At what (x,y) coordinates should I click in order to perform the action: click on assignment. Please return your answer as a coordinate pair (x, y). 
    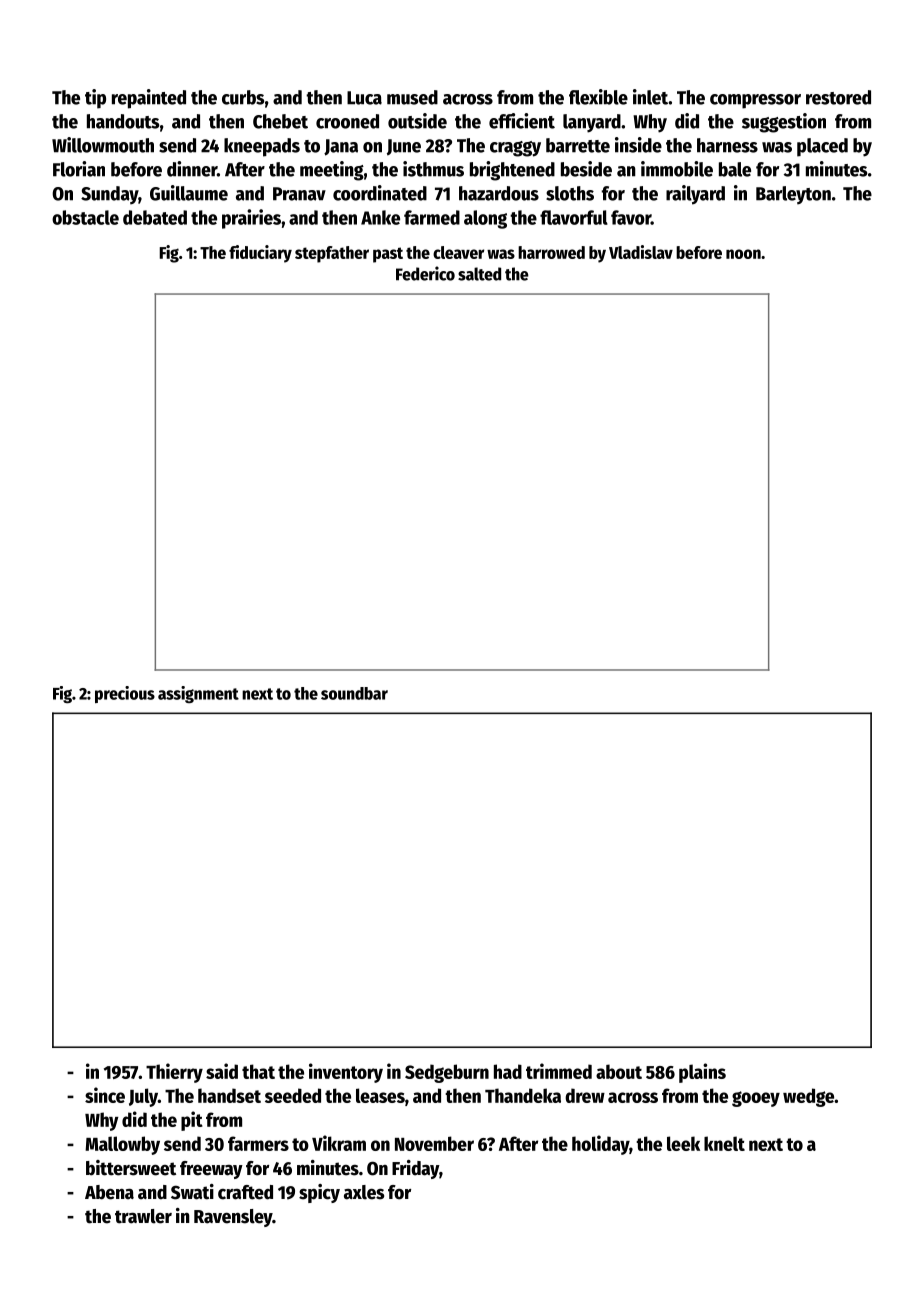
    Looking at the image, I should click on (198, 694).
